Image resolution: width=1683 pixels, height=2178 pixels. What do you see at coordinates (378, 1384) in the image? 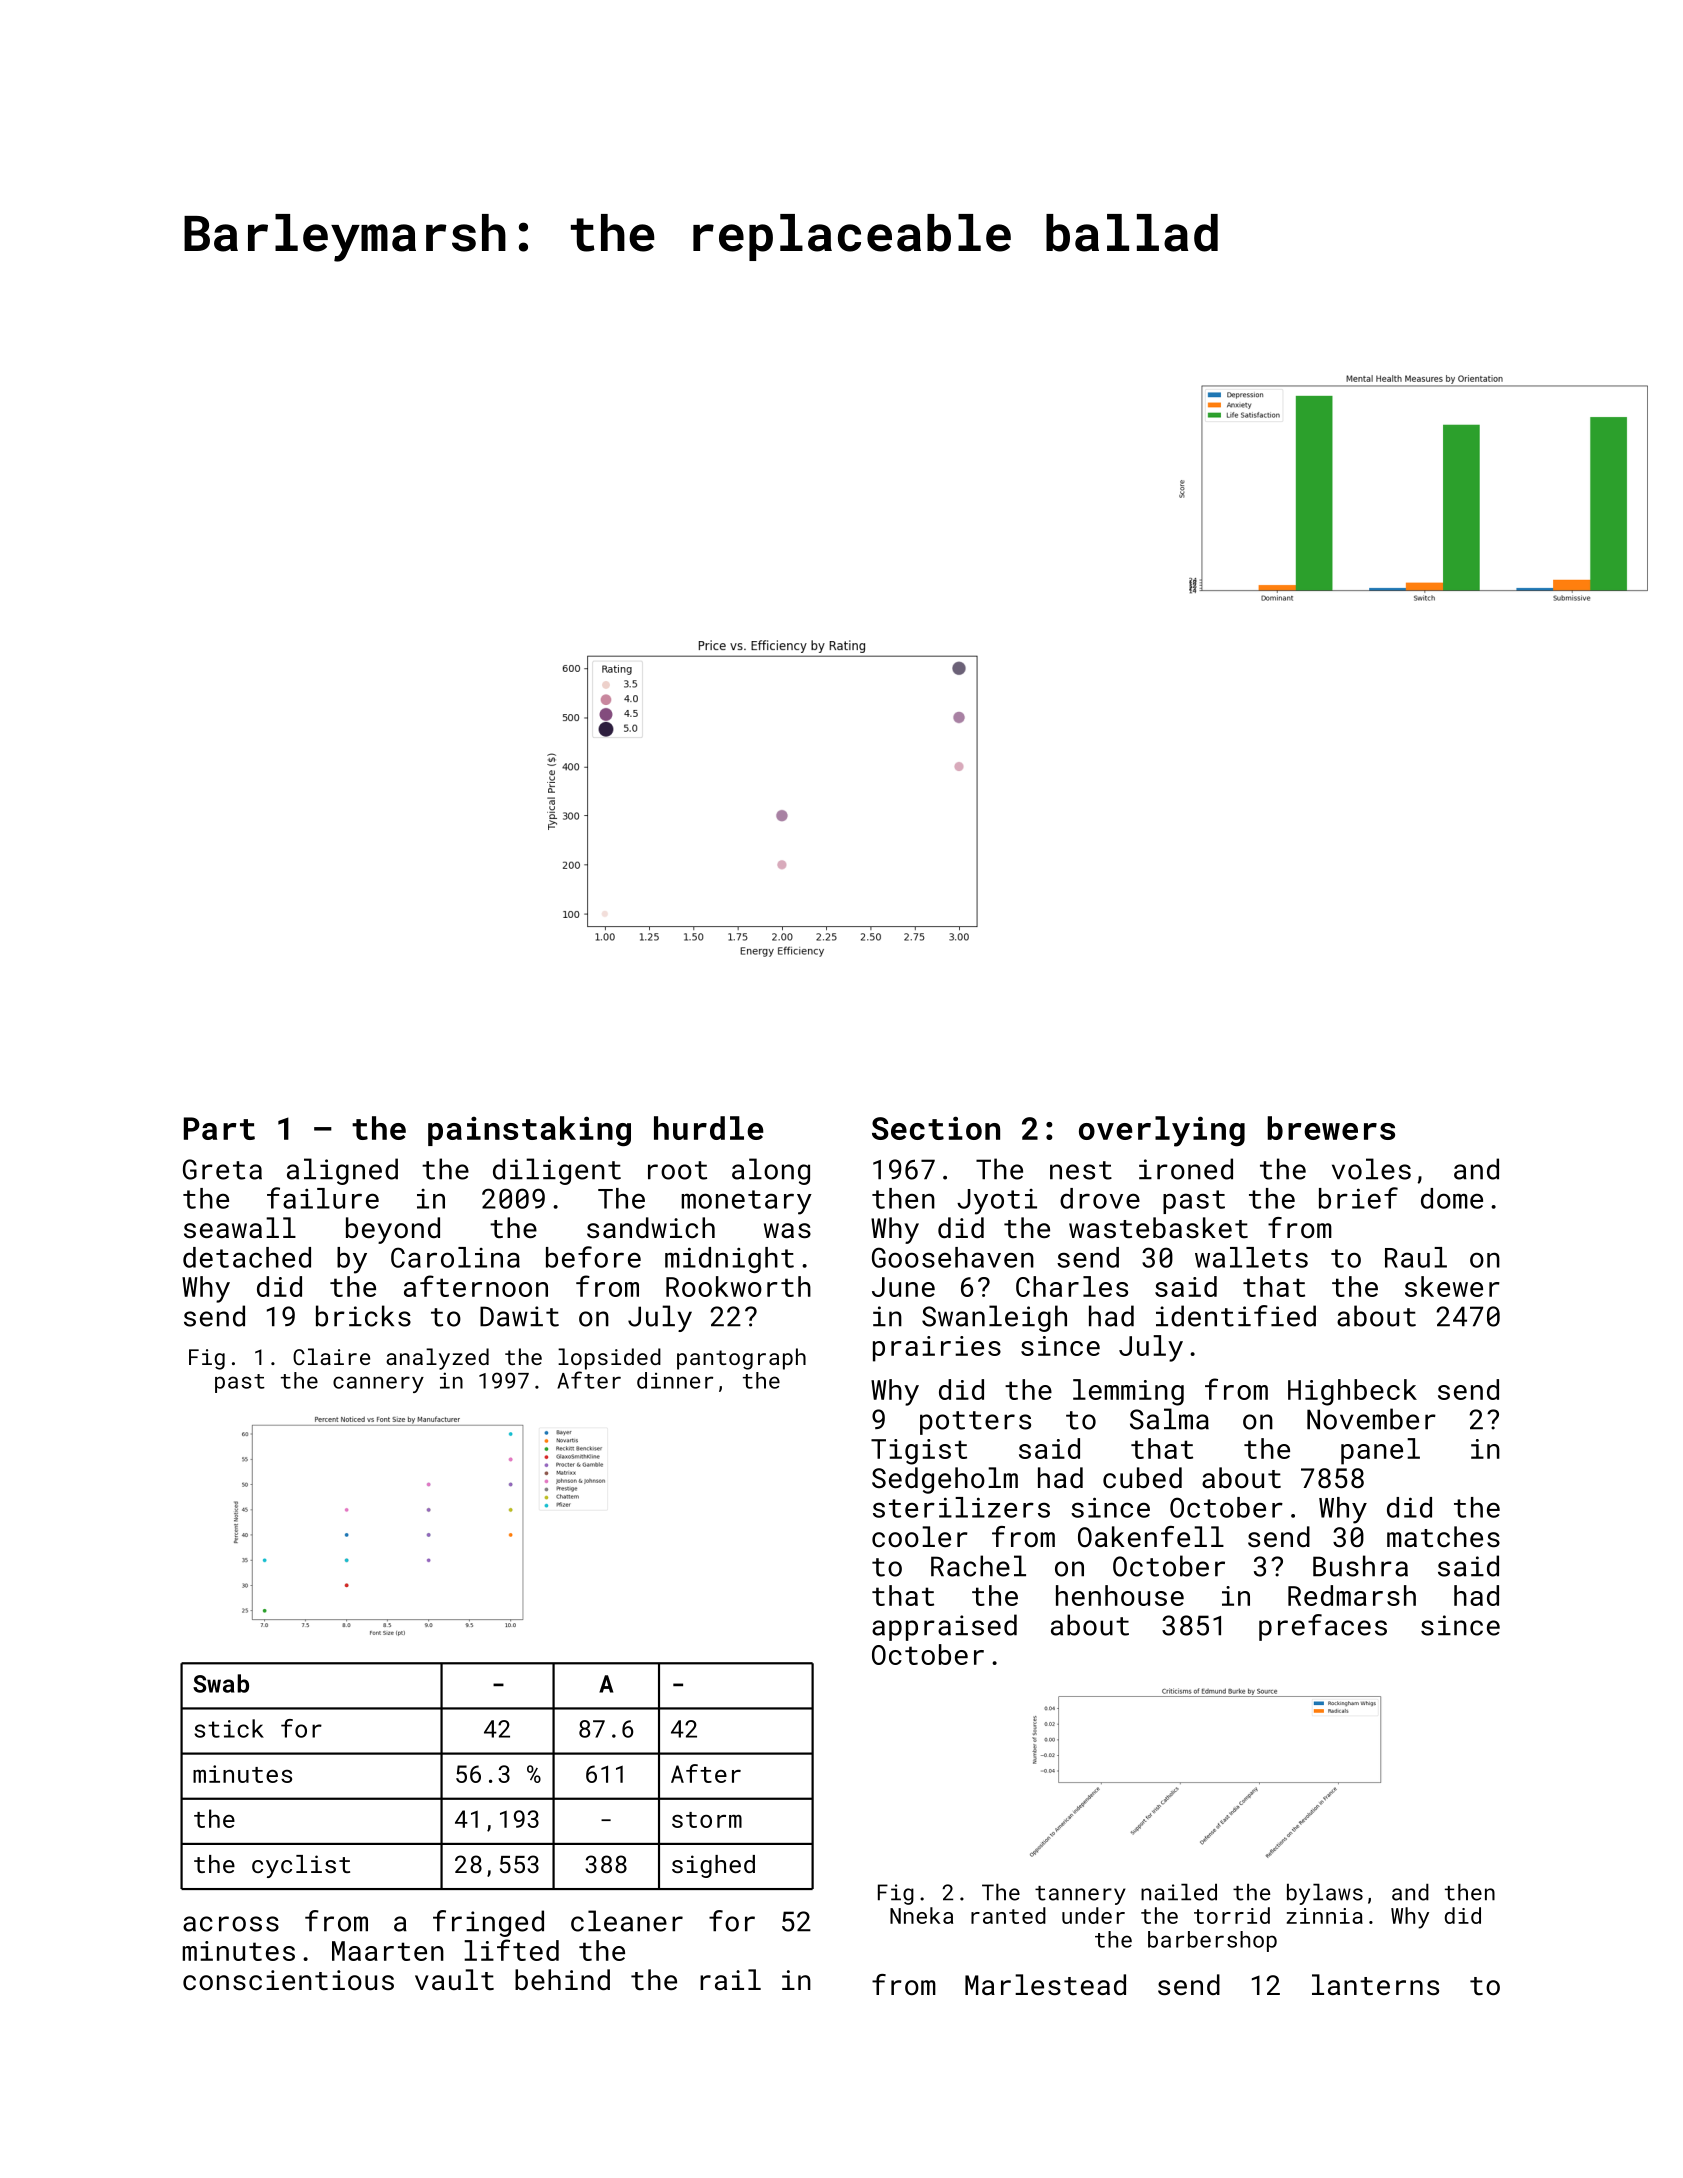
I see `cannery` at bounding box center [378, 1384].
